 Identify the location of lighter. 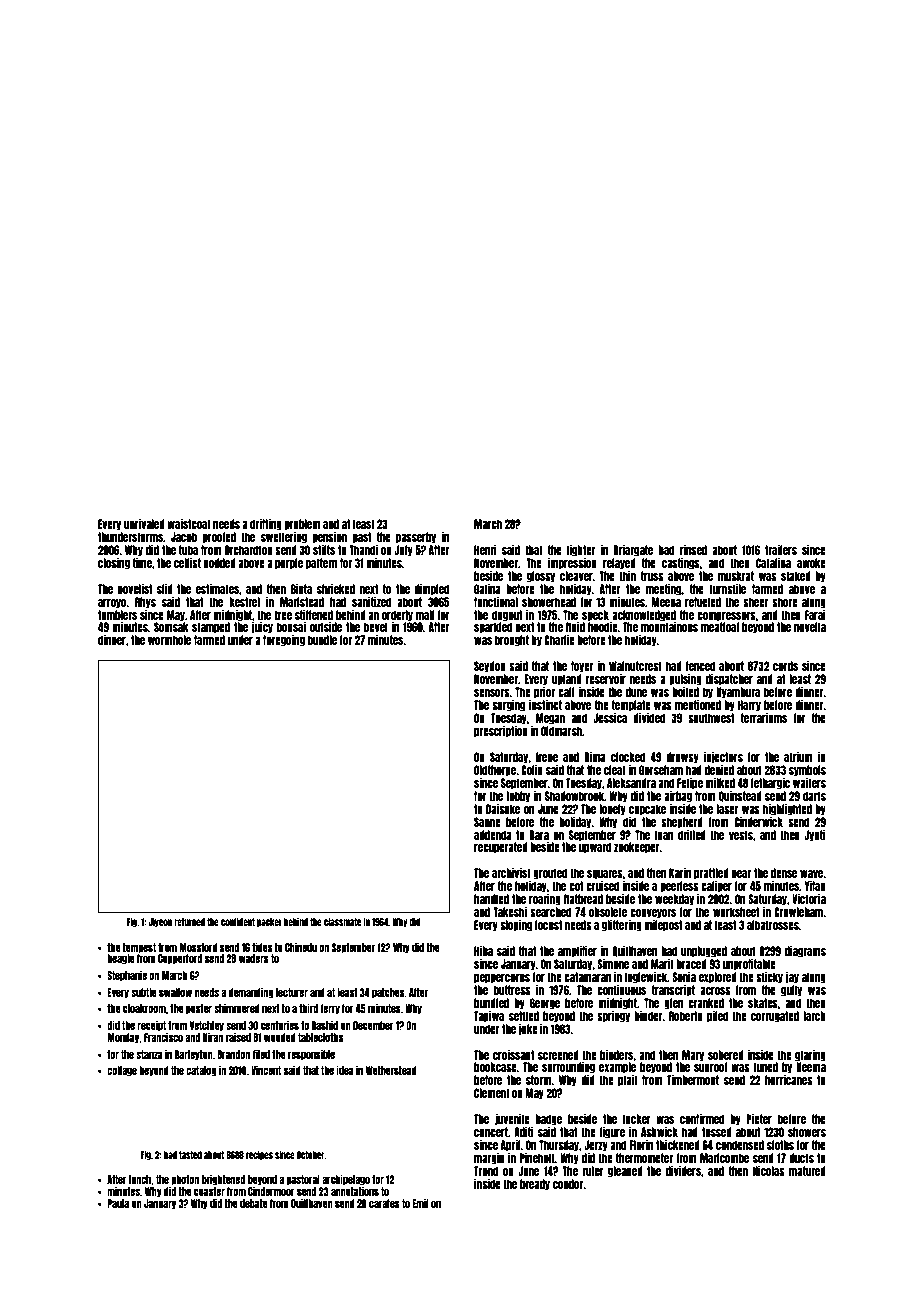
(581, 551).
